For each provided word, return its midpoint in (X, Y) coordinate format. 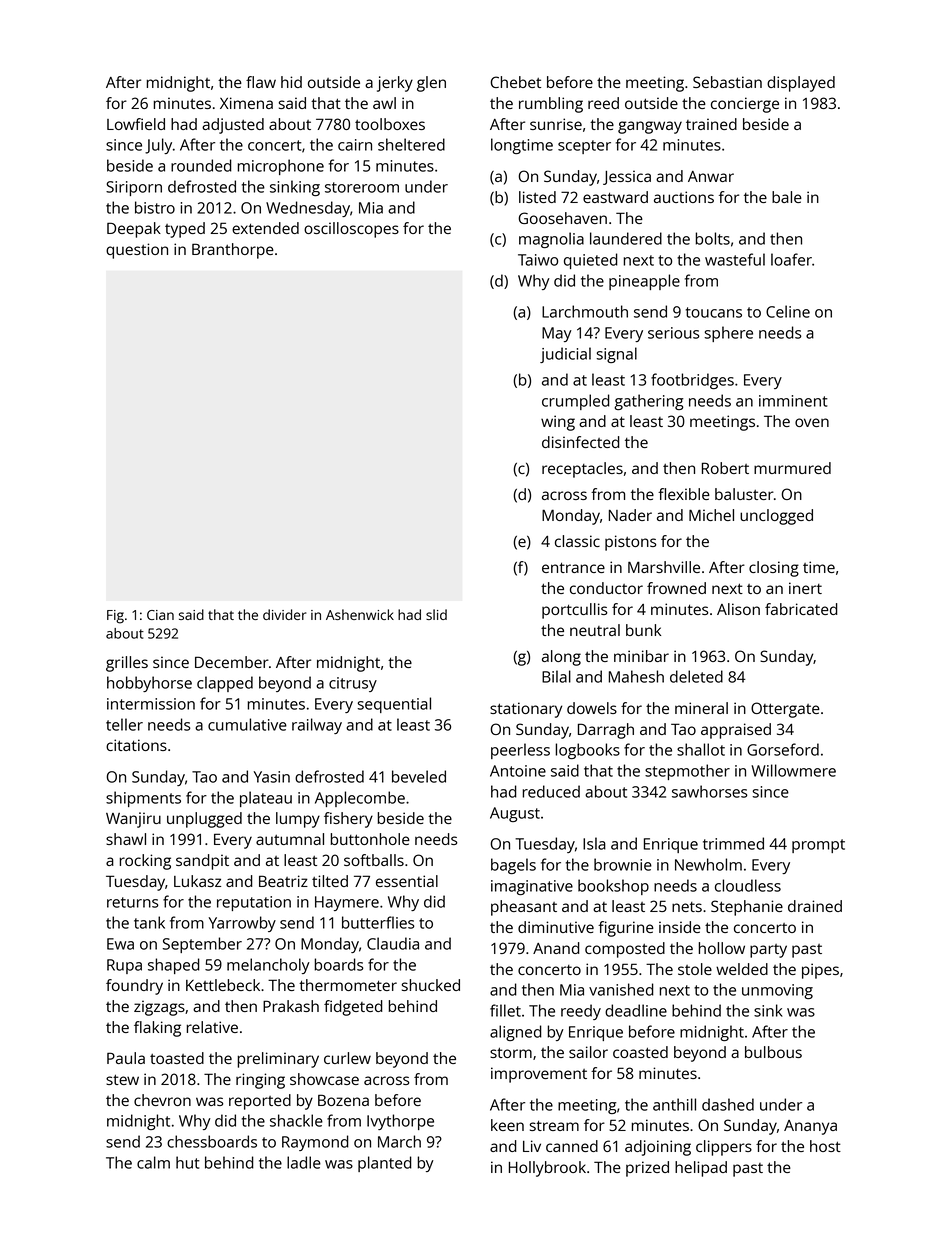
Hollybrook (547, 1169)
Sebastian (727, 82)
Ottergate (785, 710)
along (561, 658)
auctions (684, 197)
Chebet (515, 82)
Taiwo (538, 260)
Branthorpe (233, 251)
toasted (177, 1058)
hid (291, 82)
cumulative (247, 724)
